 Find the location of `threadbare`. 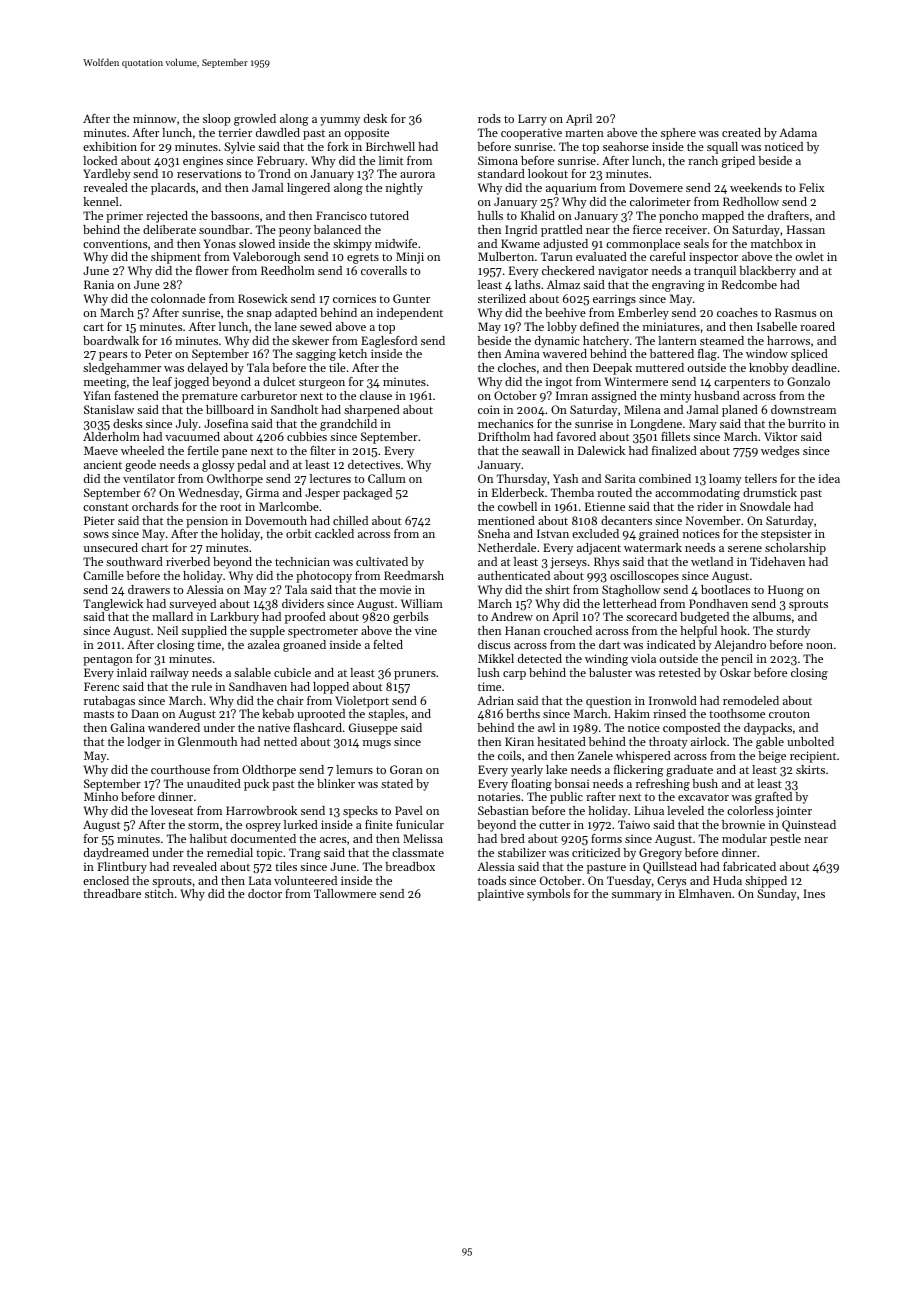

threadbare is located at coordinates (112, 893).
